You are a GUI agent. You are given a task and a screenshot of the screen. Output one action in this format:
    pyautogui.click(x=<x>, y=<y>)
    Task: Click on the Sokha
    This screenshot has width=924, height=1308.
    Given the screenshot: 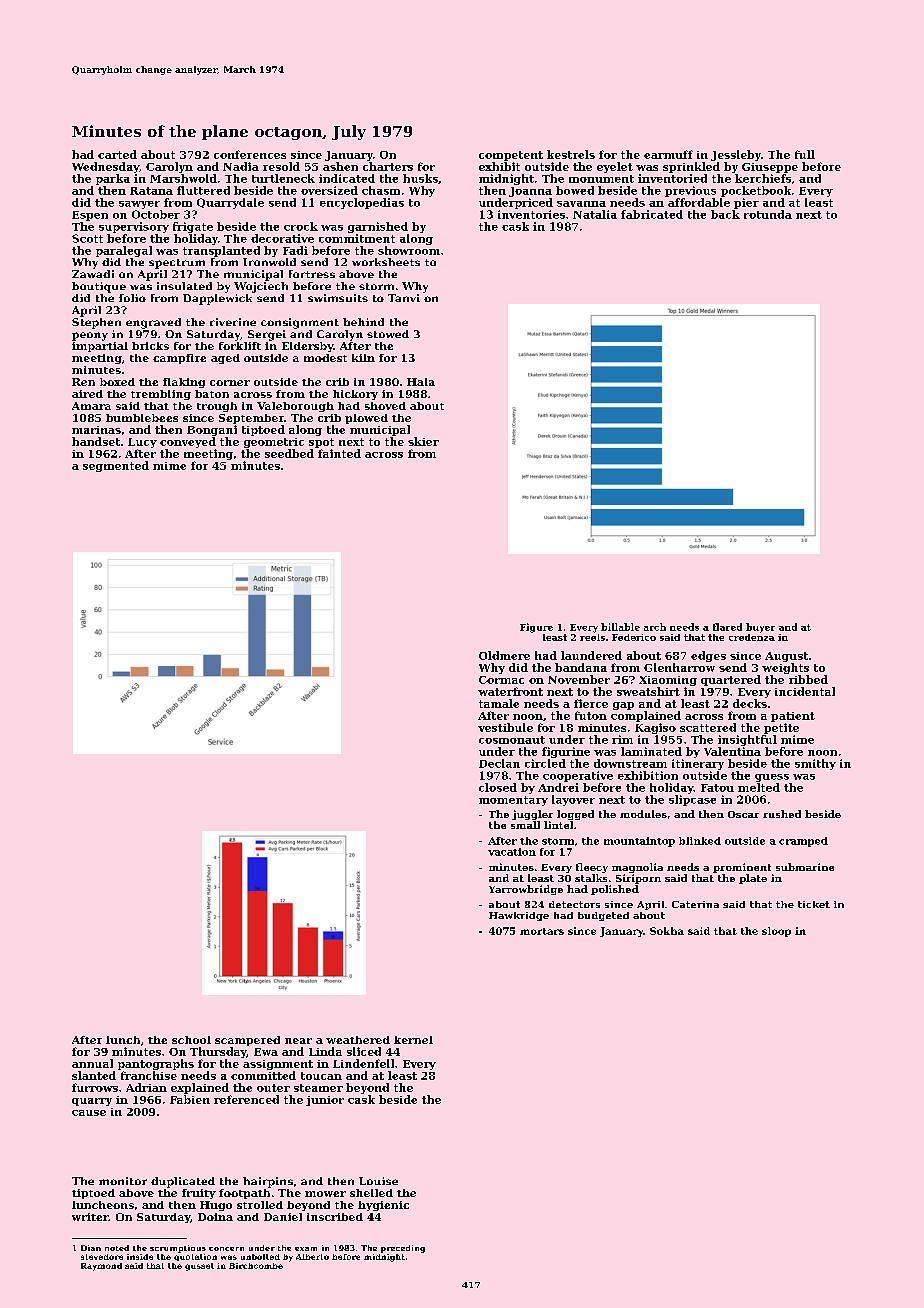 What is the action you would take?
    pyautogui.click(x=667, y=931)
